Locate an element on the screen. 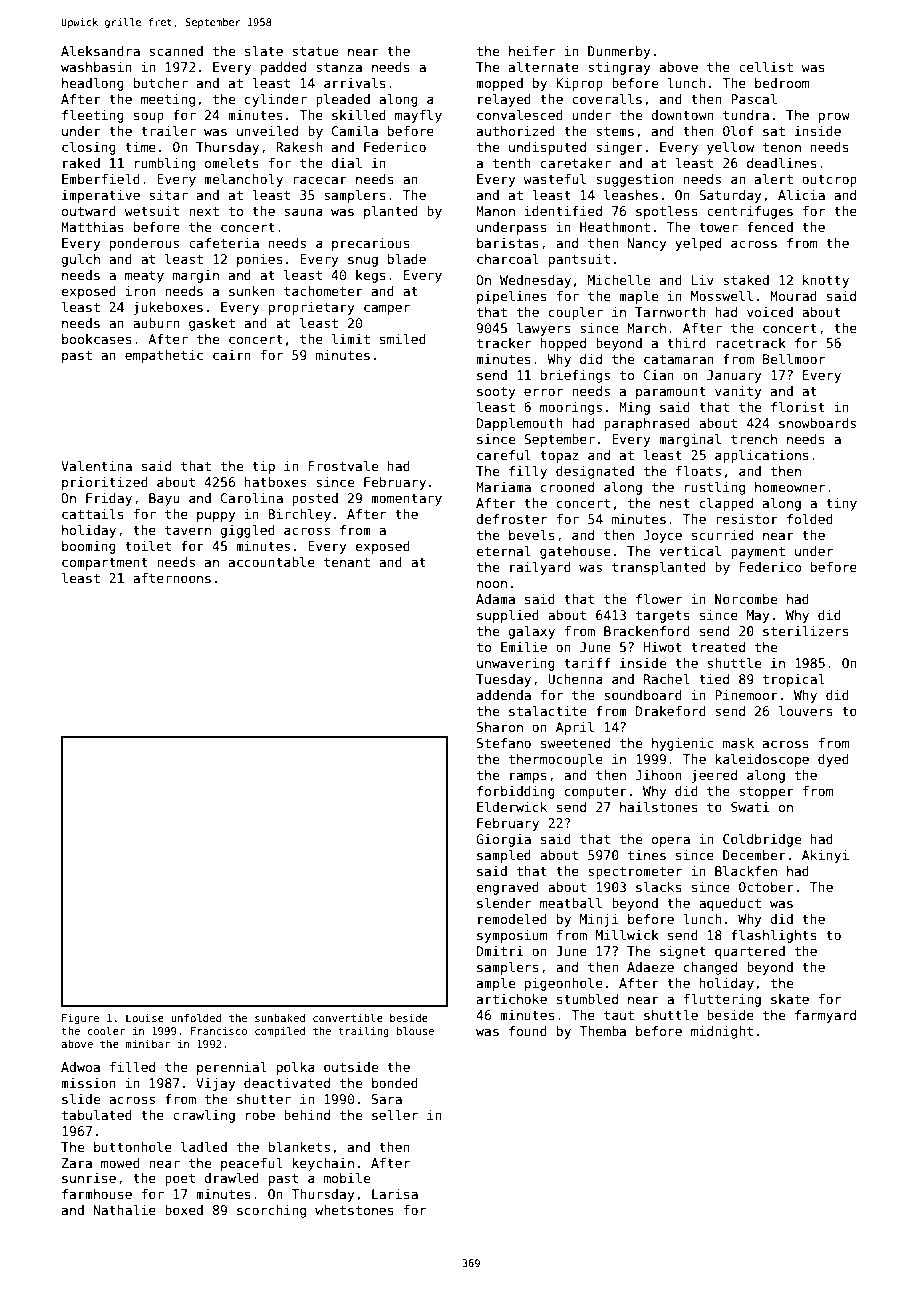 The image size is (924, 1308). tenant is located at coordinates (347, 562).
